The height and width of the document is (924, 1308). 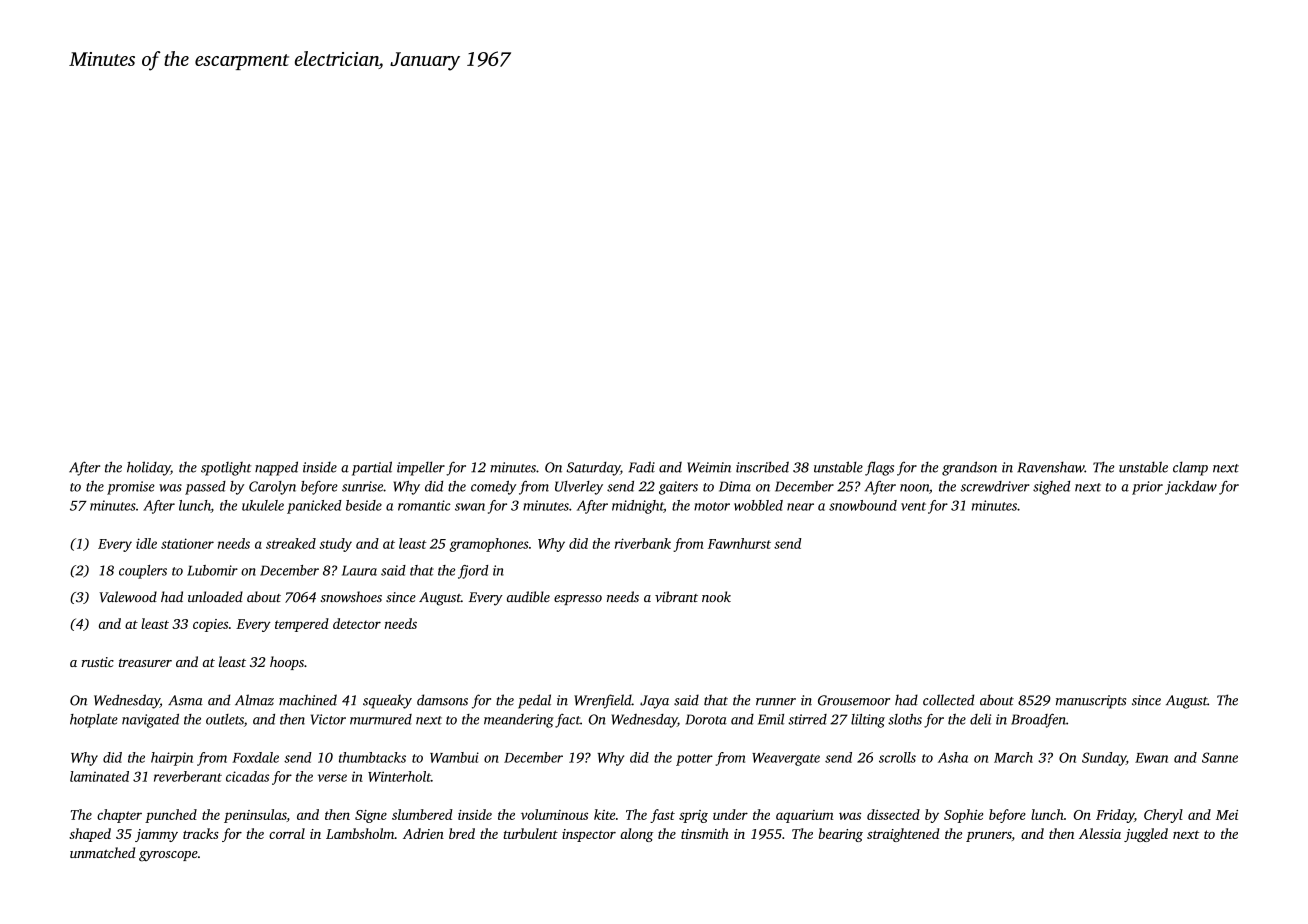 I want to click on gyroscope, so click(x=168, y=856).
